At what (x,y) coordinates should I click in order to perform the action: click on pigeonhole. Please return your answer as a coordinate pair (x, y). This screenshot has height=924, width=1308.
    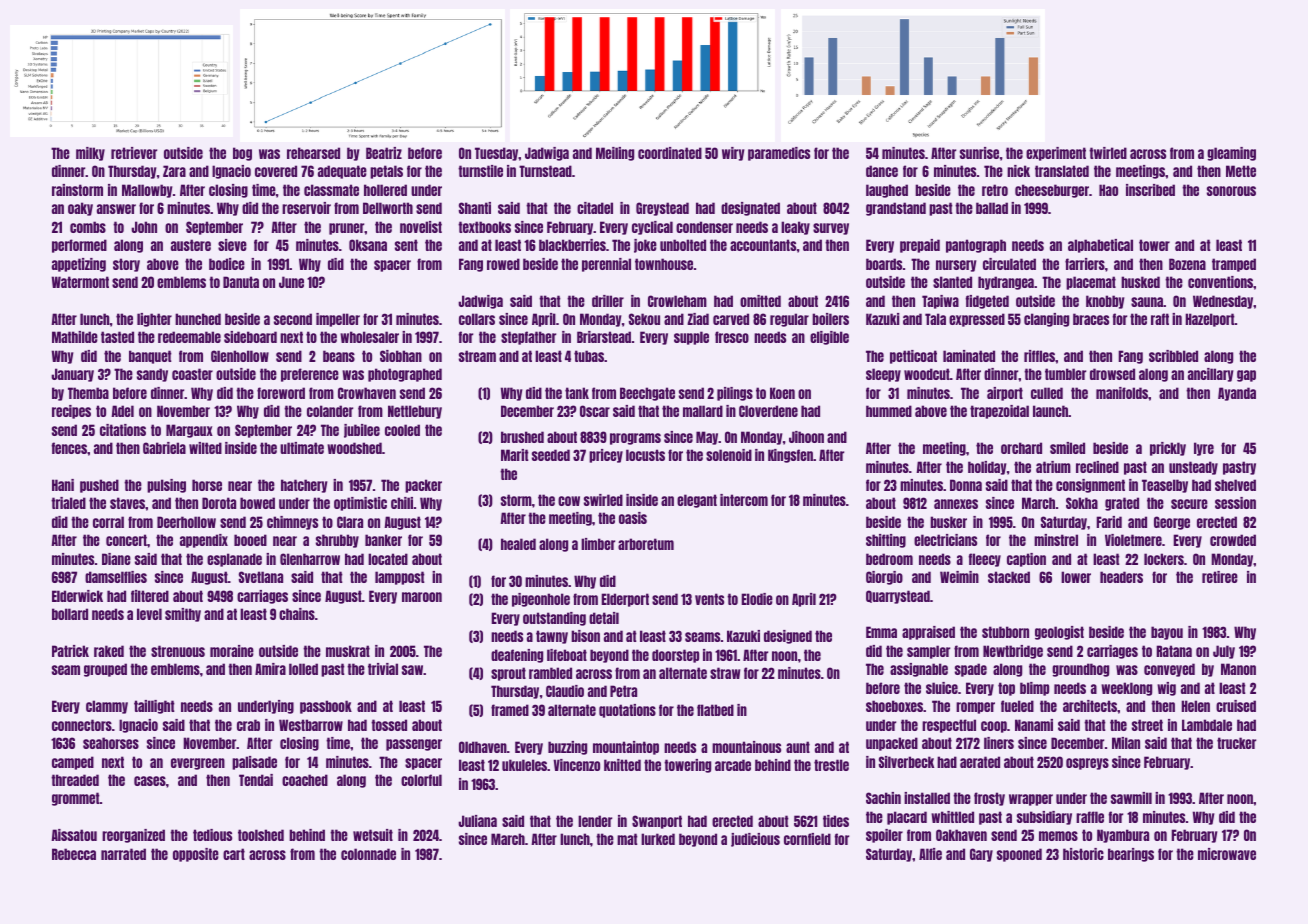
    Looking at the image, I should click on (541, 600).
